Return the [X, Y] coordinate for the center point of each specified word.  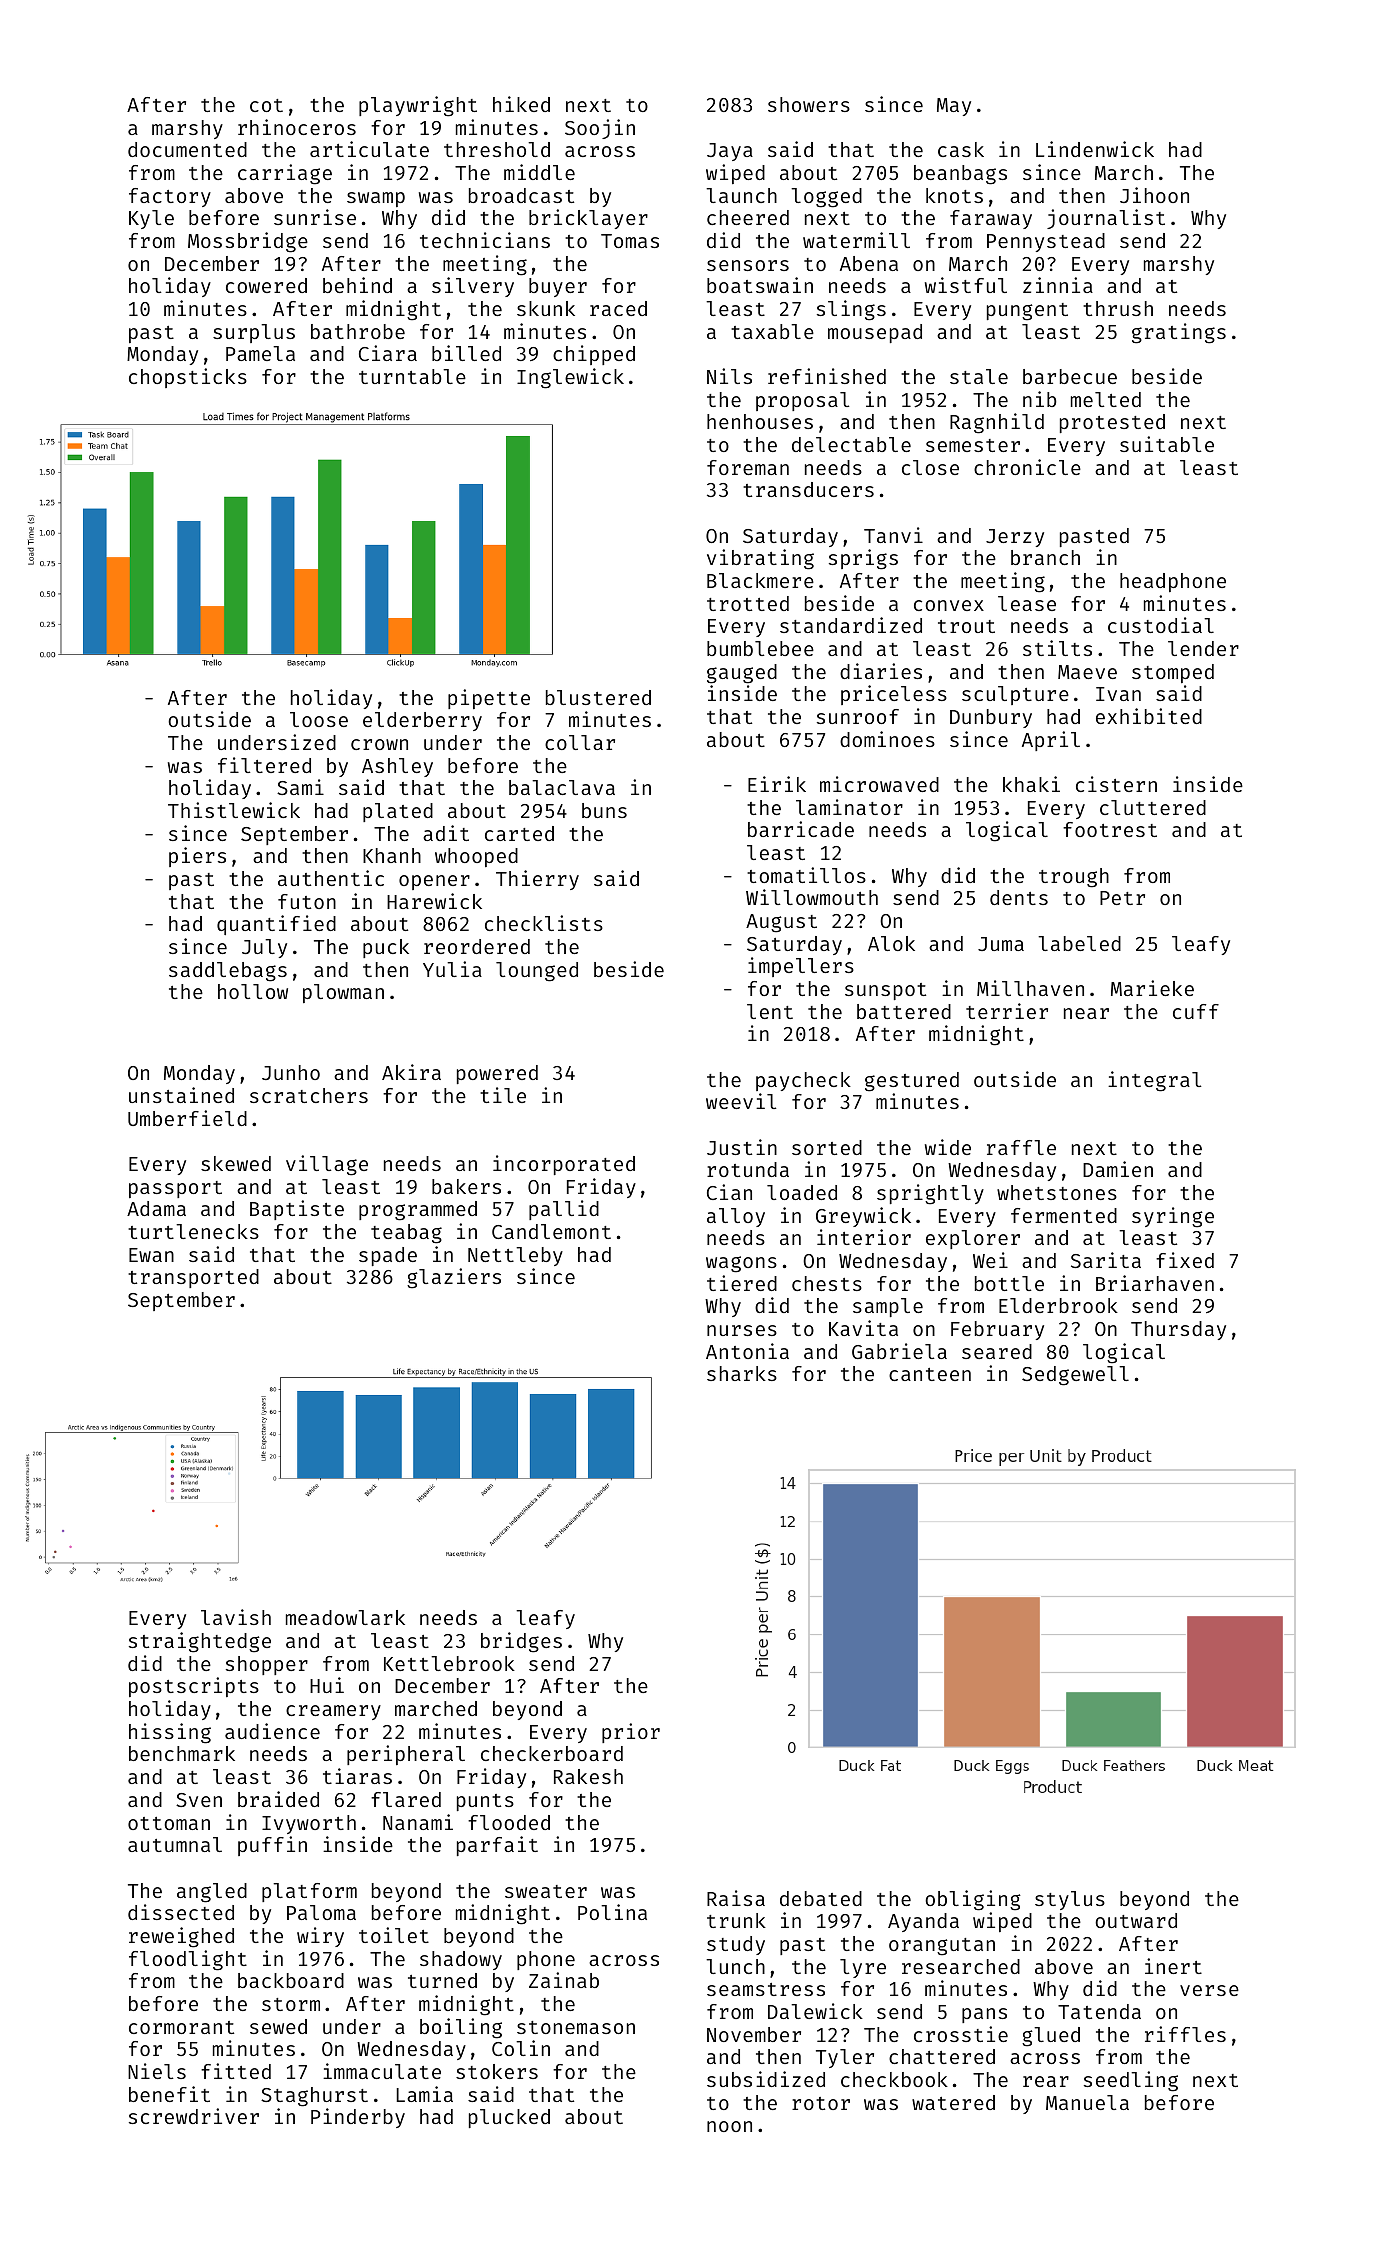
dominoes [887, 739]
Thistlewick [234, 810]
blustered [598, 697]
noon [729, 2126]
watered [953, 2102]
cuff [1196, 1011]
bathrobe [358, 331]
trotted [748, 603]
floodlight [188, 1960]
